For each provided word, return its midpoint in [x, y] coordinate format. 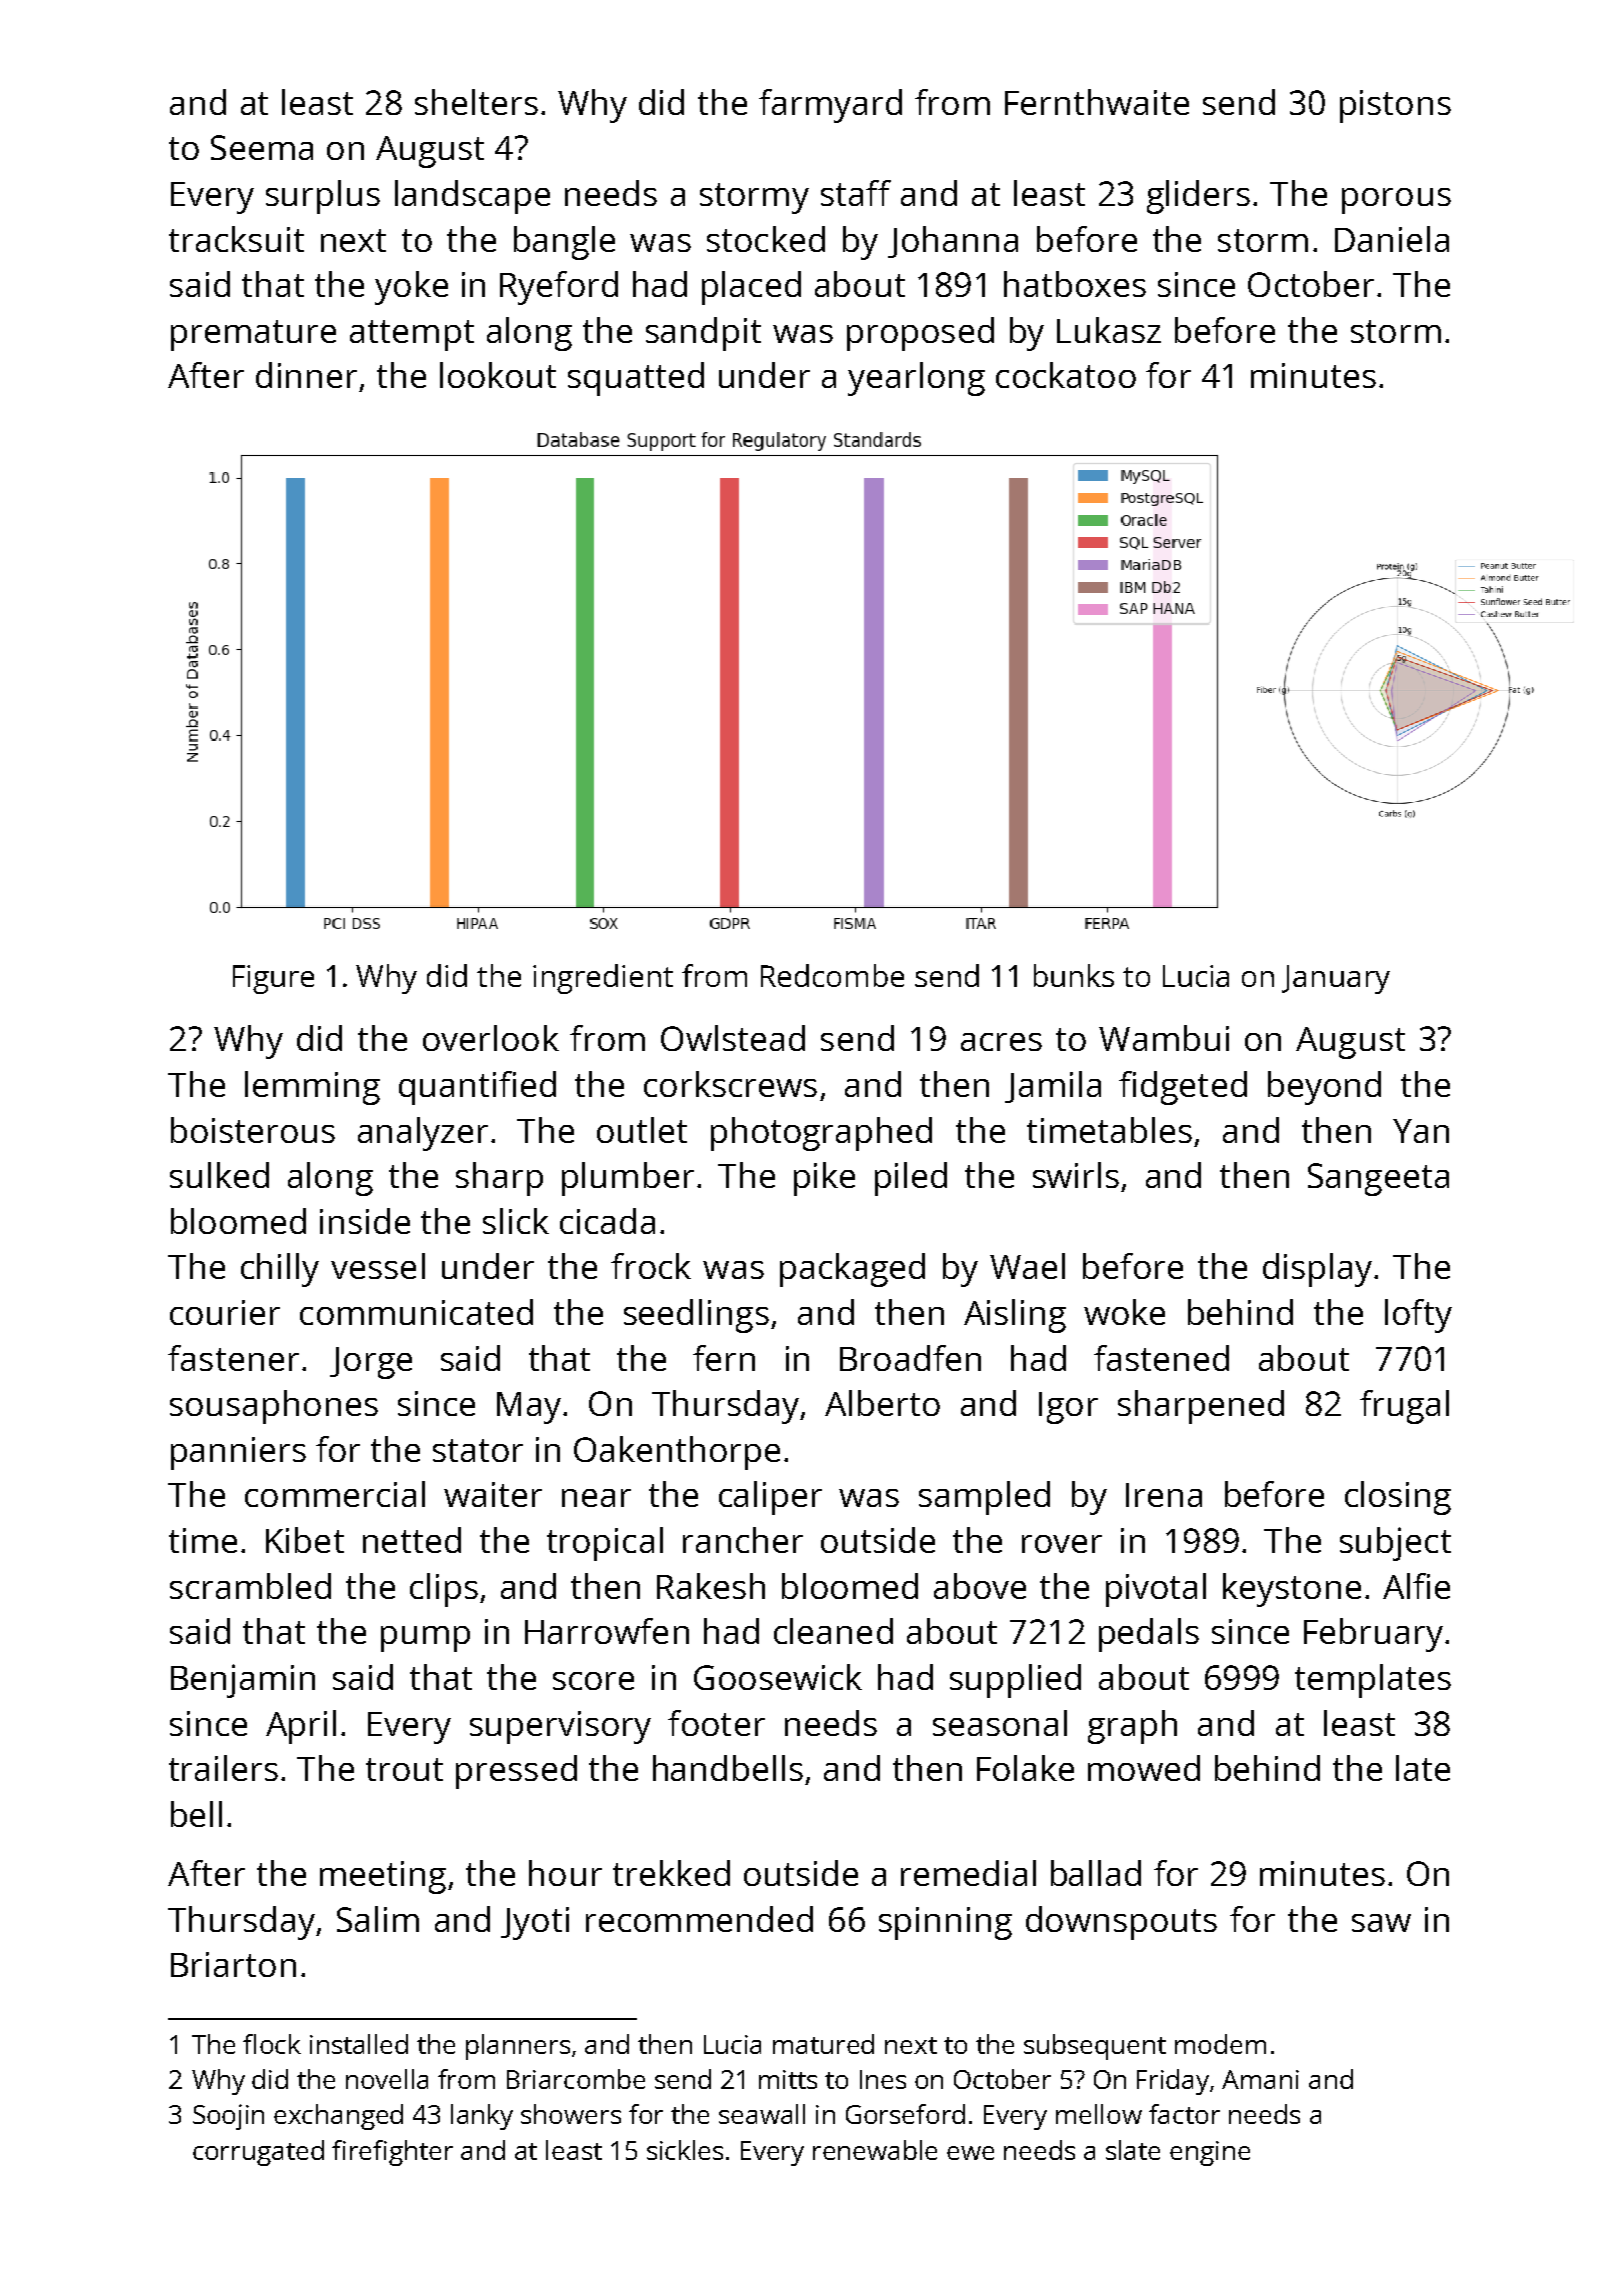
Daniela [1392, 239]
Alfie [1416, 1586]
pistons [1395, 106]
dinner [306, 375]
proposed [920, 334]
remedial [968, 1873]
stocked [766, 239]
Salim [378, 1919]
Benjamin [243, 1681]
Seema [262, 147]
